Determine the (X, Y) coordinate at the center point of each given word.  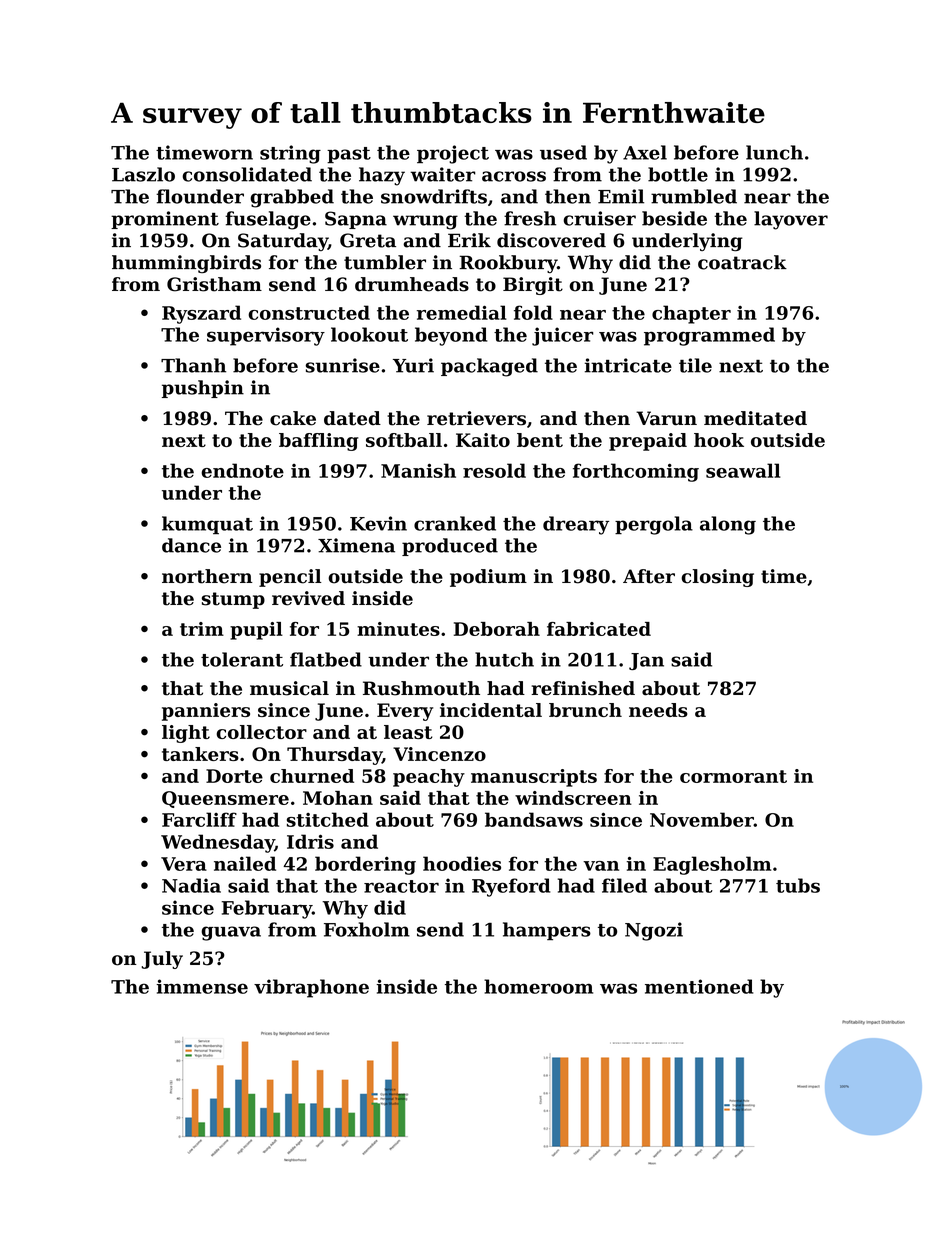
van (601, 866)
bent (540, 440)
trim (202, 629)
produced (450, 547)
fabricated (599, 629)
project (453, 154)
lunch (774, 152)
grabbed (292, 198)
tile (695, 365)
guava (231, 933)
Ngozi (654, 931)
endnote (242, 470)
